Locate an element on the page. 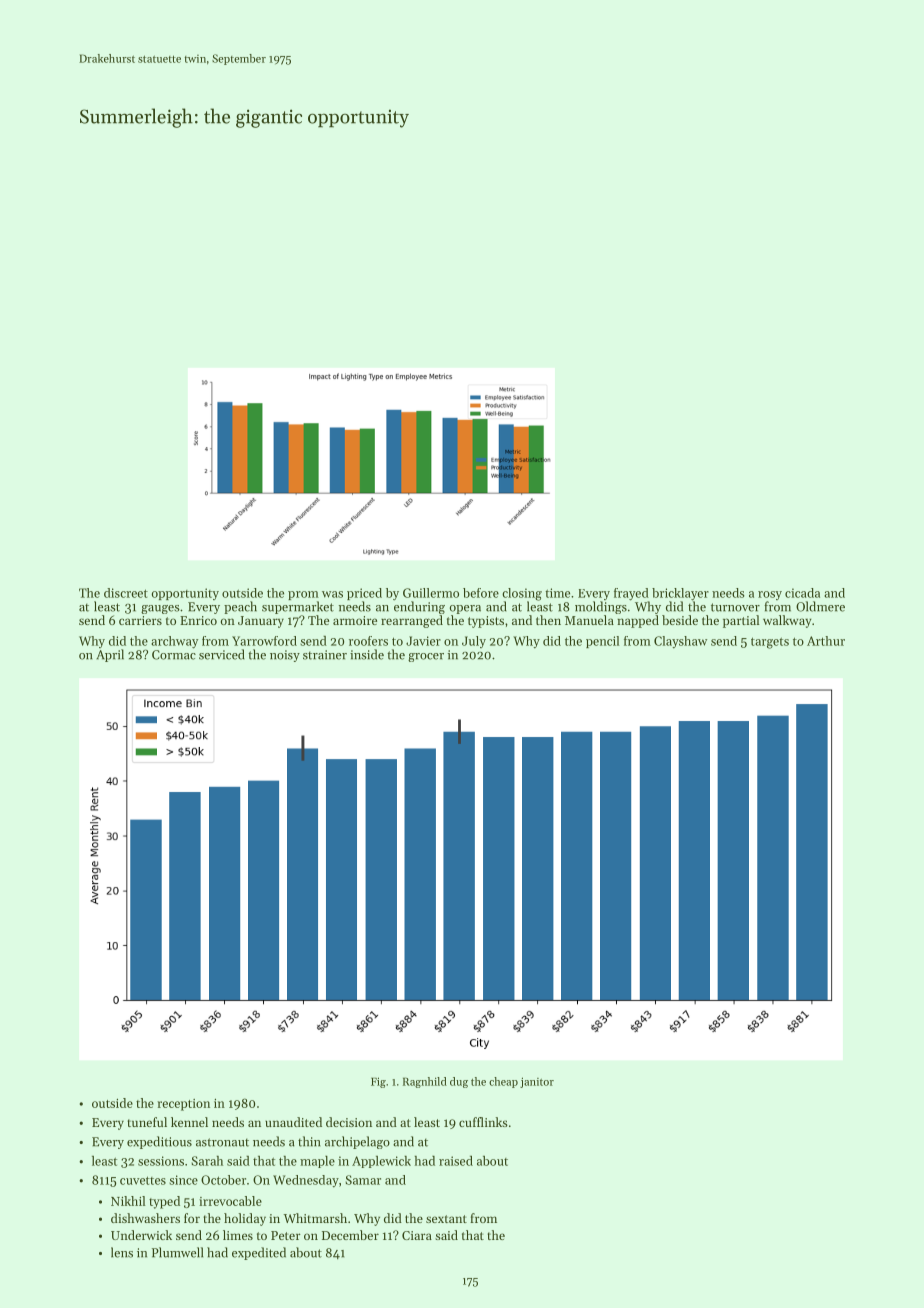 This image has height=1308, width=924. grocer is located at coordinates (426, 657).
